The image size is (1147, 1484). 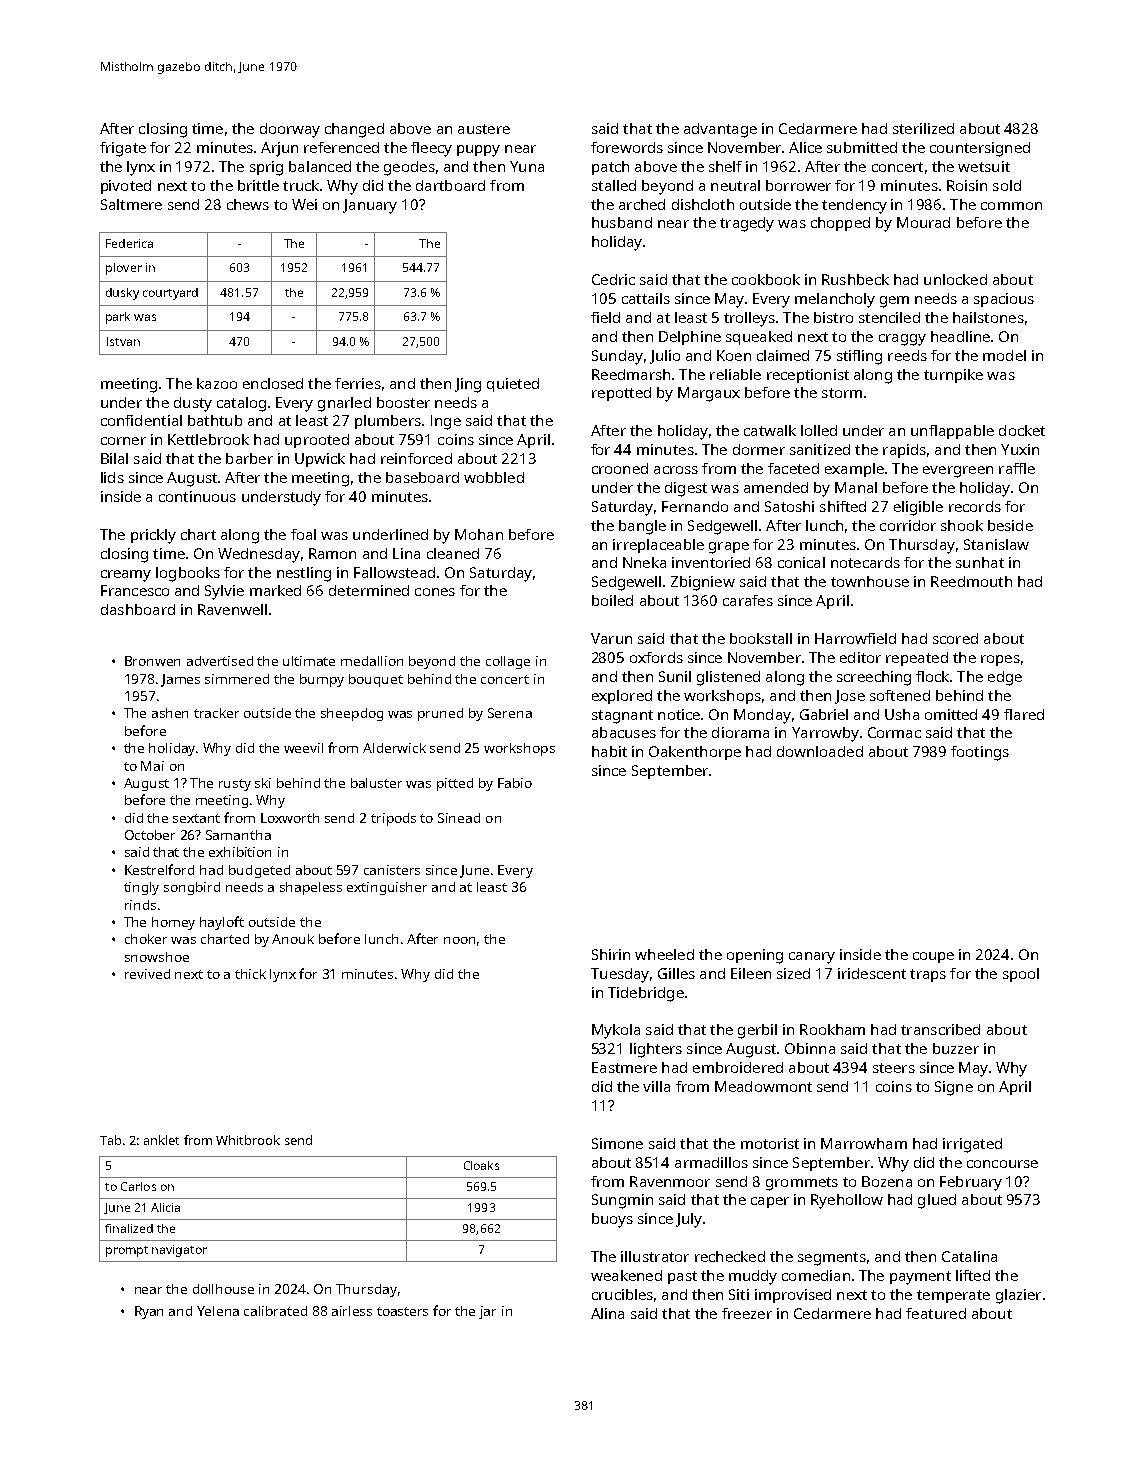 What do you see at coordinates (612, 600) in the page?
I see `boiled` at bounding box center [612, 600].
